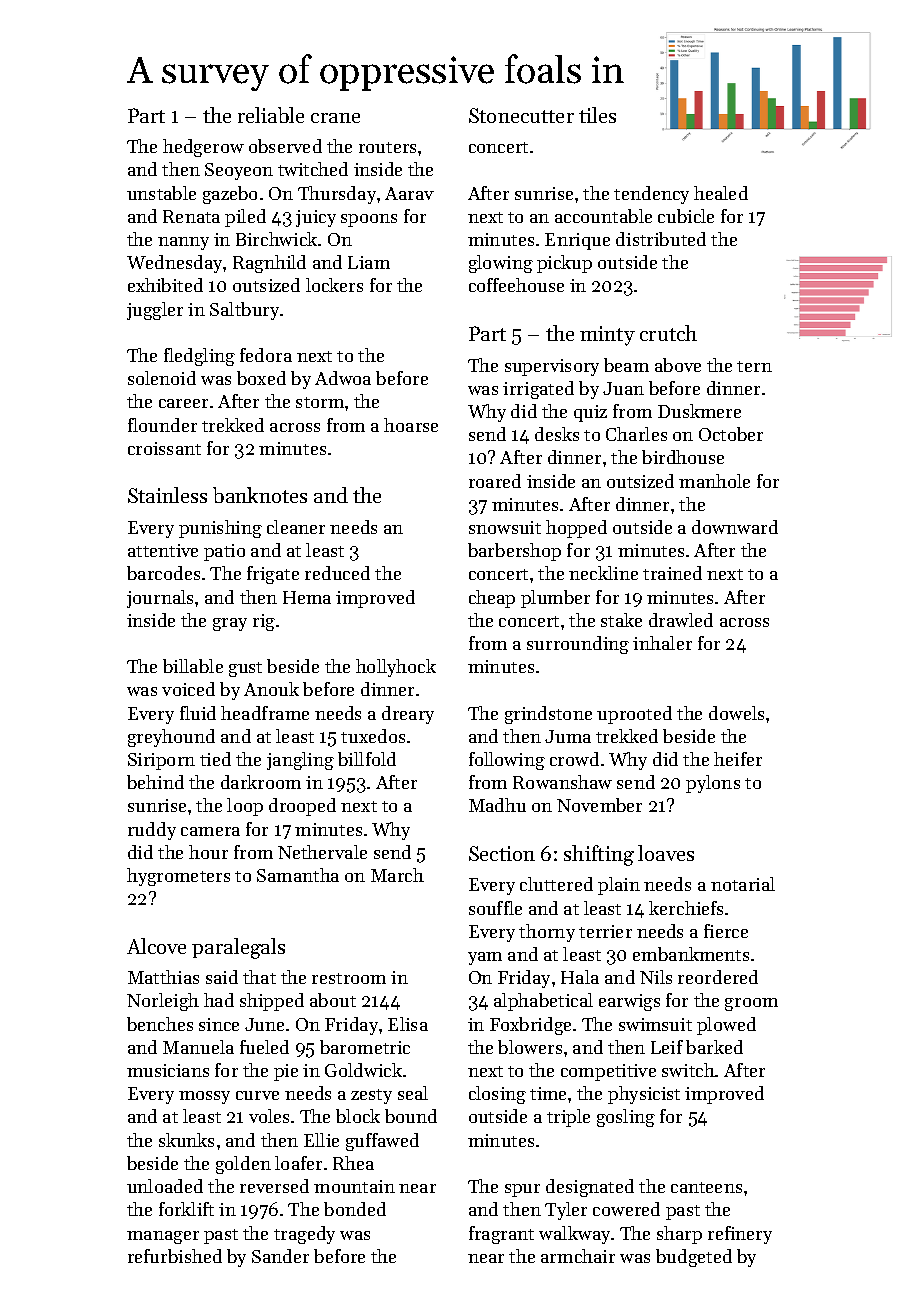 This screenshot has width=908, height=1316. What do you see at coordinates (188, 689) in the screenshot?
I see `voiced` at bounding box center [188, 689].
